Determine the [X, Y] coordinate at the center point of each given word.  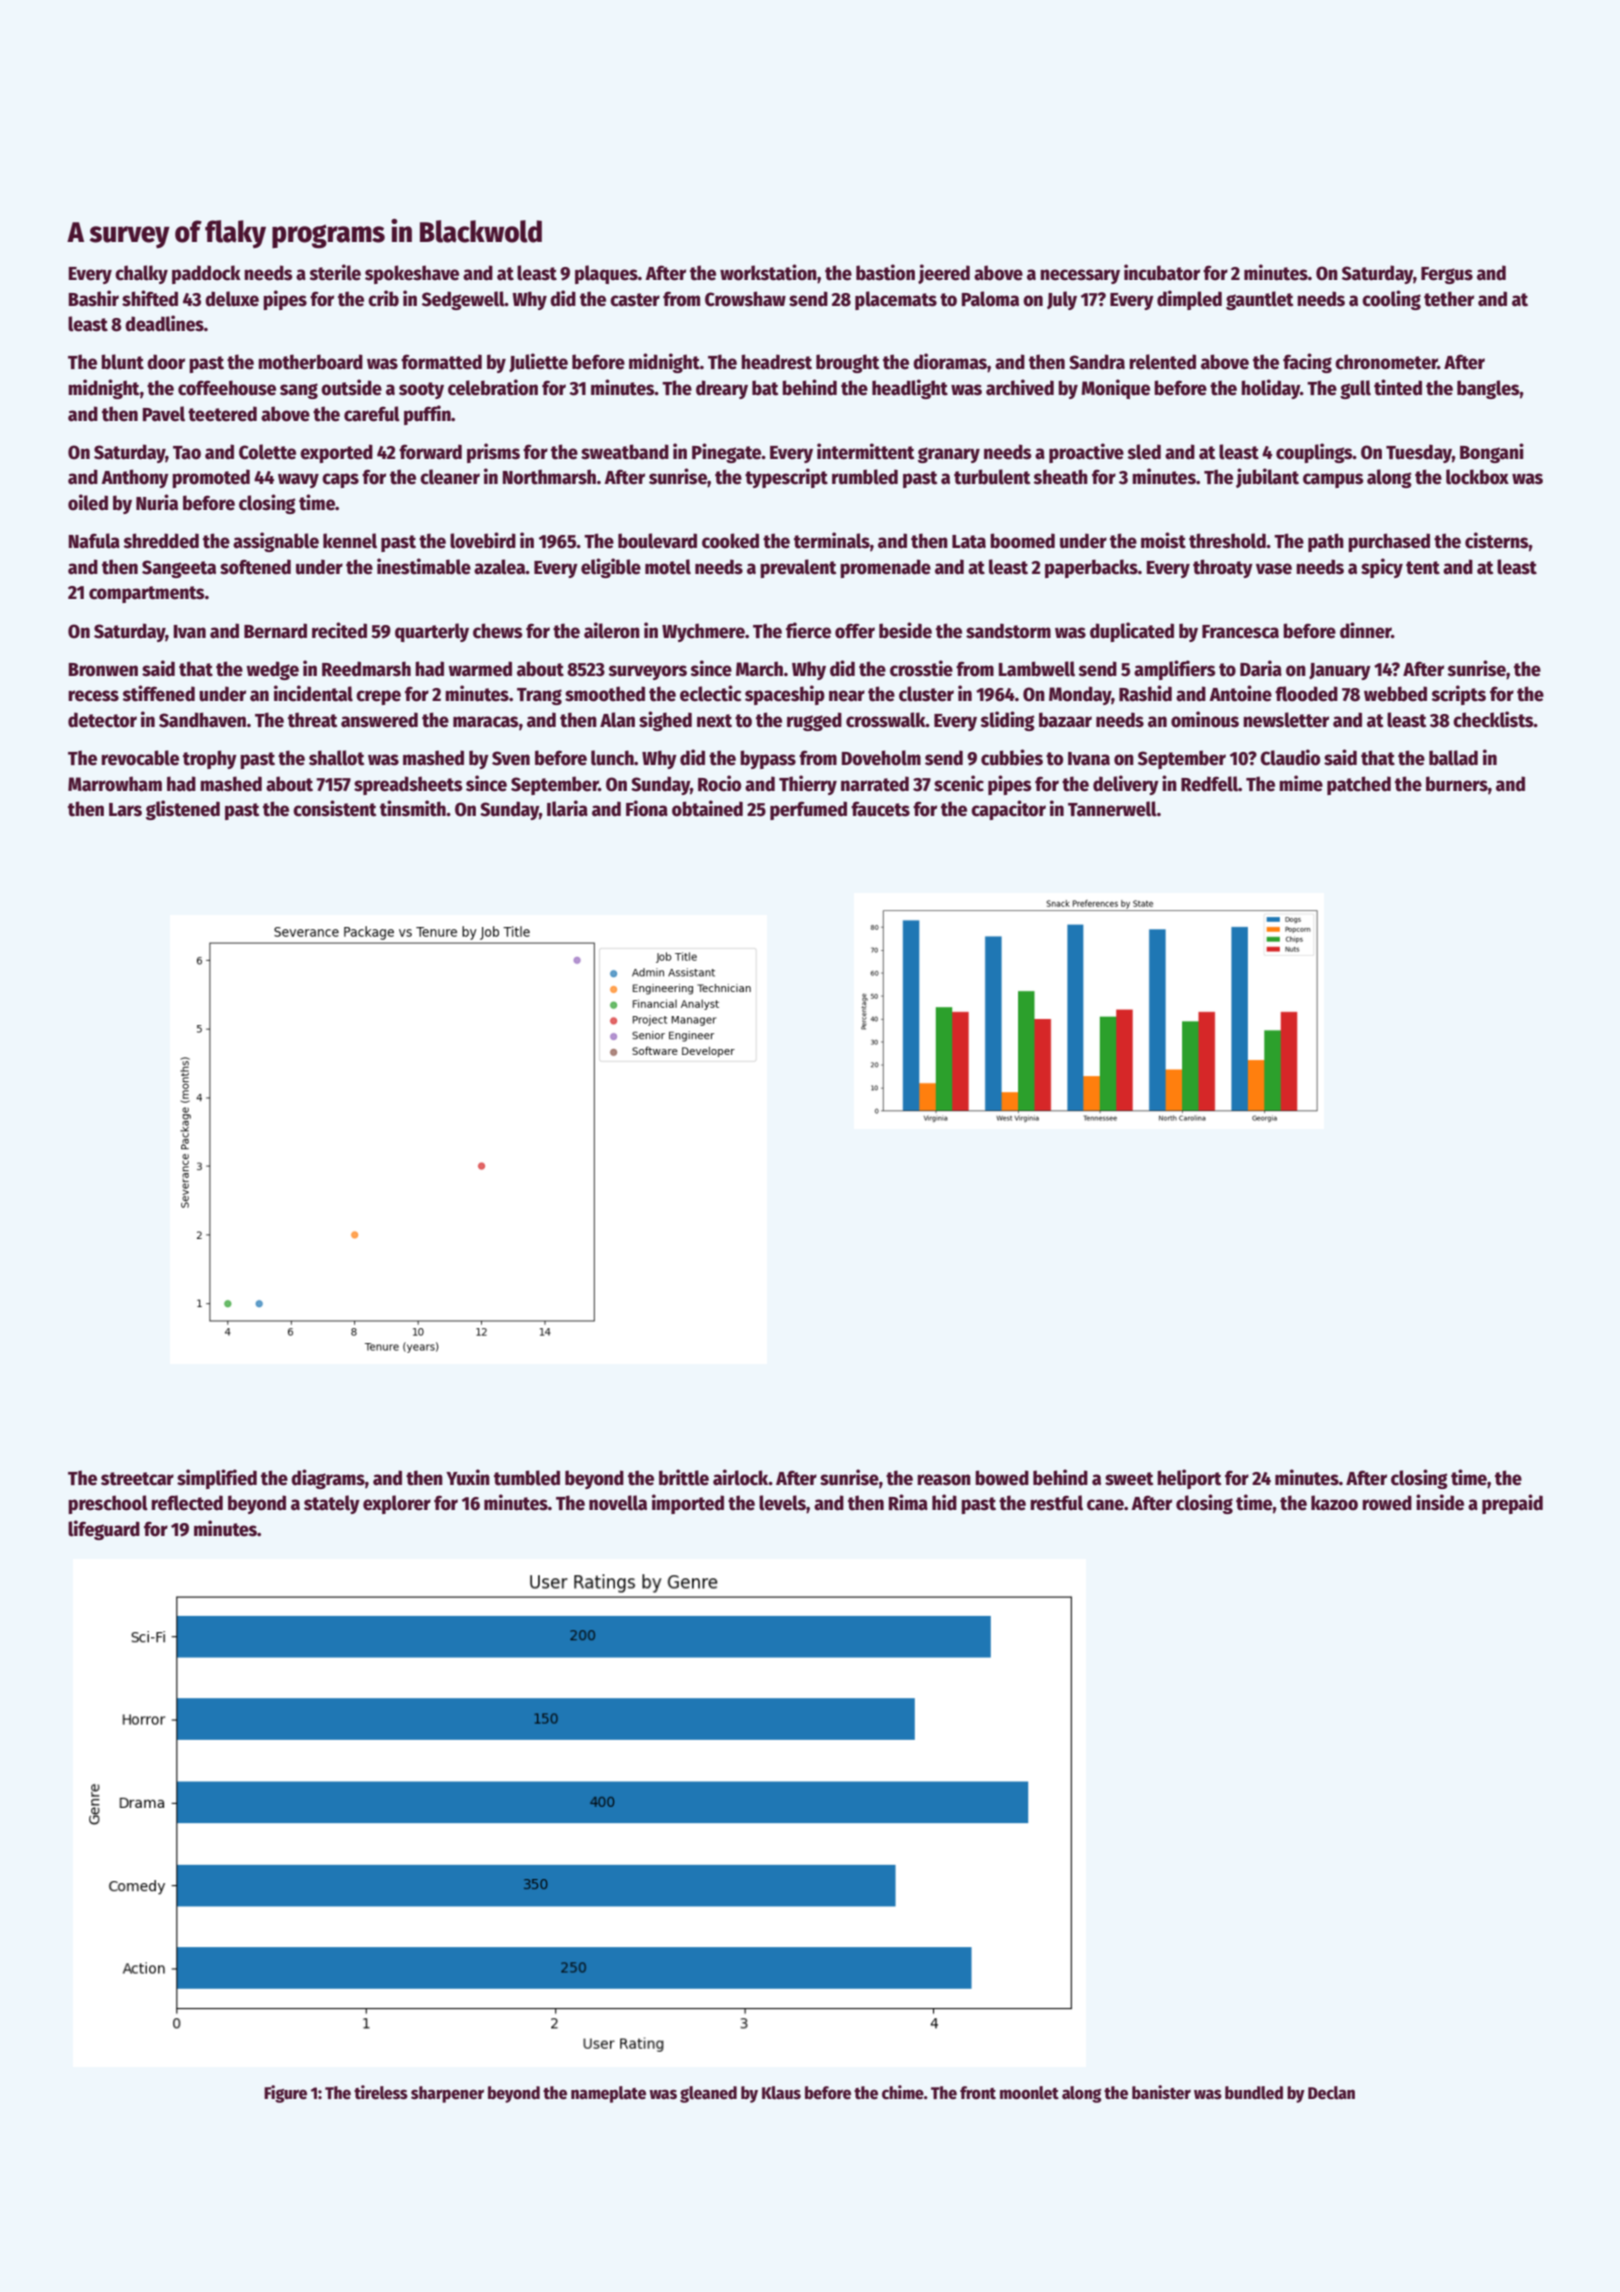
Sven [511, 758]
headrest [776, 362]
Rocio [719, 783]
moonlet [1029, 2093]
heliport [1189, 1479]
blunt [122, 362]
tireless [381, 2092]
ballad [1453, 758]
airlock [741, 1477]
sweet [1129, 1479]
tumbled [527, 1478]
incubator [1162, 272]
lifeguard [104, 1530]
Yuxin [468, 1477]
